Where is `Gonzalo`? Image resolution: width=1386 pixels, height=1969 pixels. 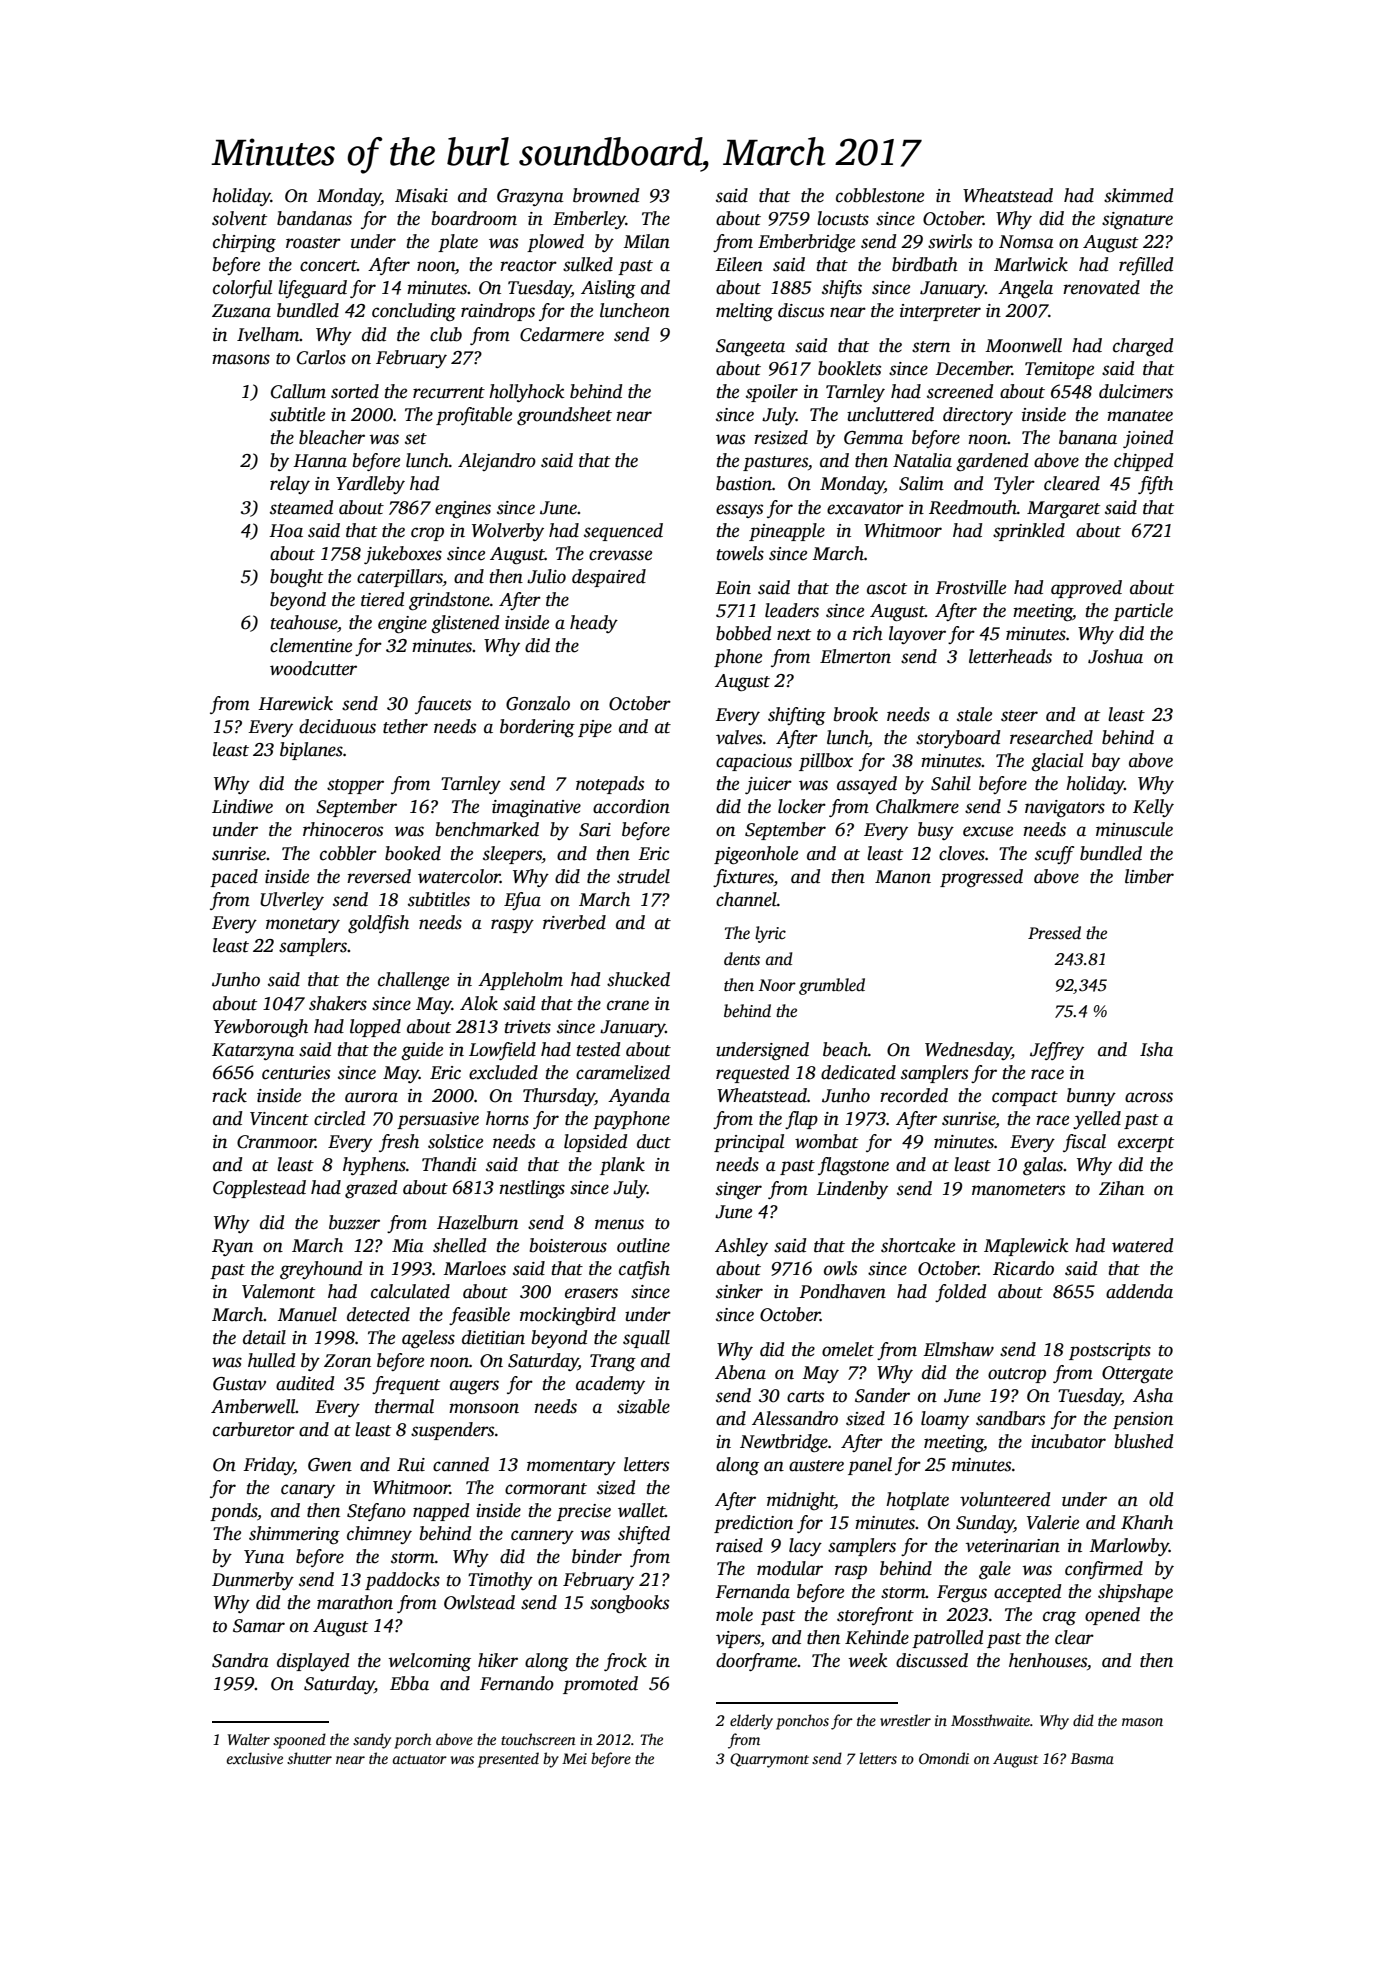 Gonzalo is located at coordinates (538, 703).
